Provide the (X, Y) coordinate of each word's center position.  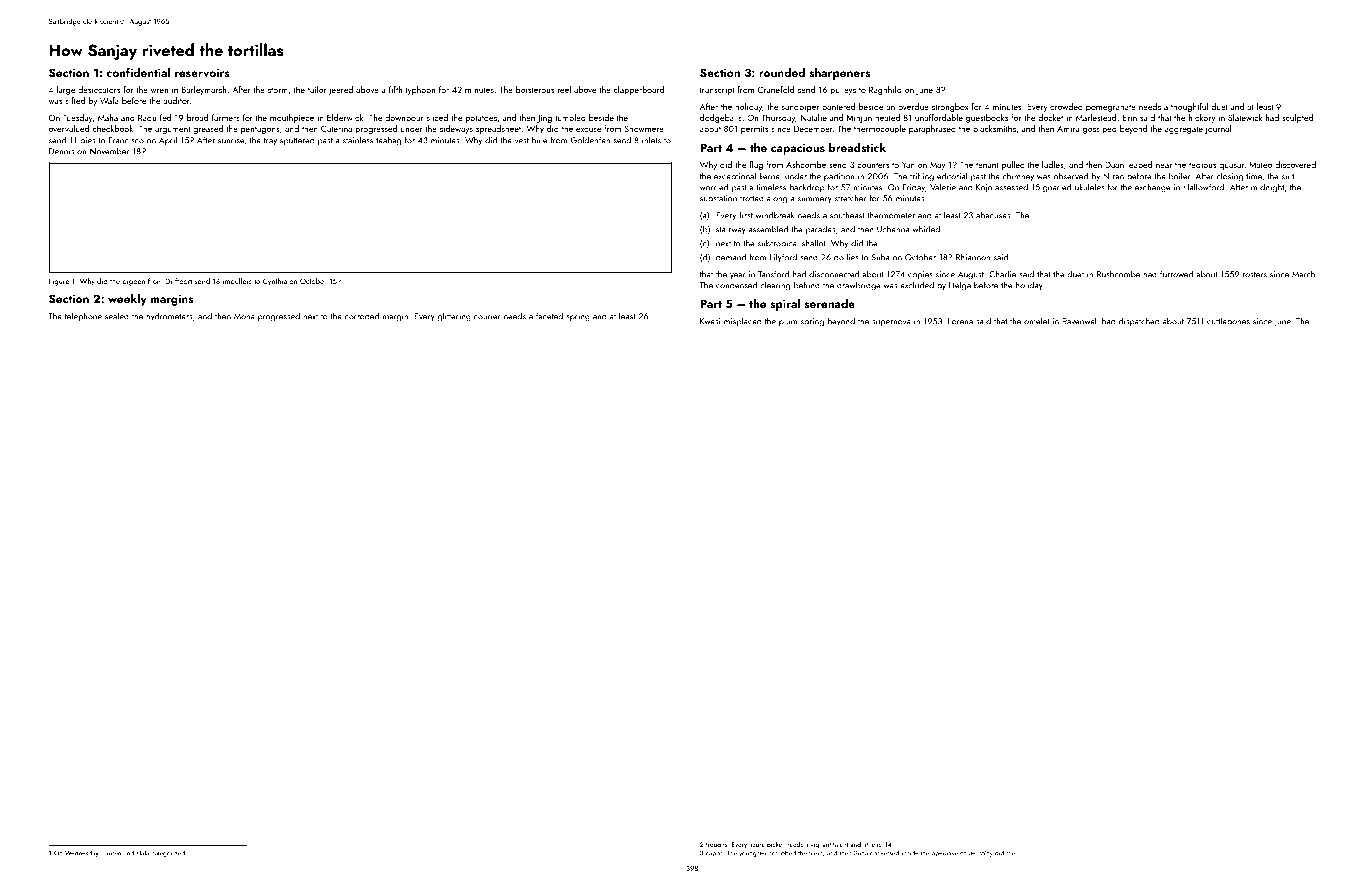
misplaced (743, 322)
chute (968, 853)
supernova (891, 323)
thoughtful (1189, 107)
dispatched (1139, 322)
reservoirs (202, 72)
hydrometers (169, 317)
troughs (716, 845)
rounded (782, 72)
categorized (168, 853)
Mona (244, 317)
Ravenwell (1080, 321)
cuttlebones (1228, 321)
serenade (830, 303)
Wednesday (82, 853)
